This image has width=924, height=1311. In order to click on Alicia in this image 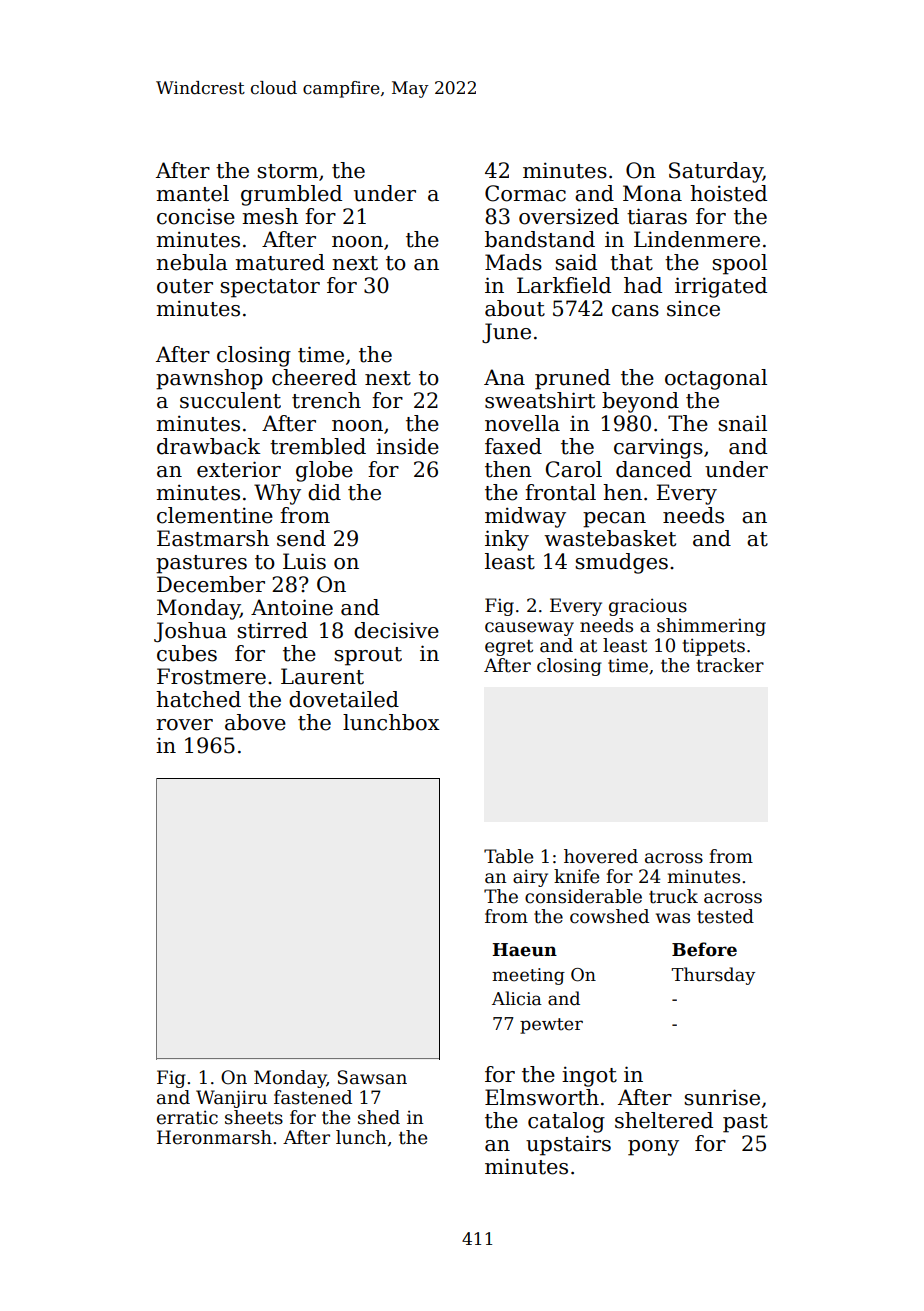, I will do `click(517, 998)`.
